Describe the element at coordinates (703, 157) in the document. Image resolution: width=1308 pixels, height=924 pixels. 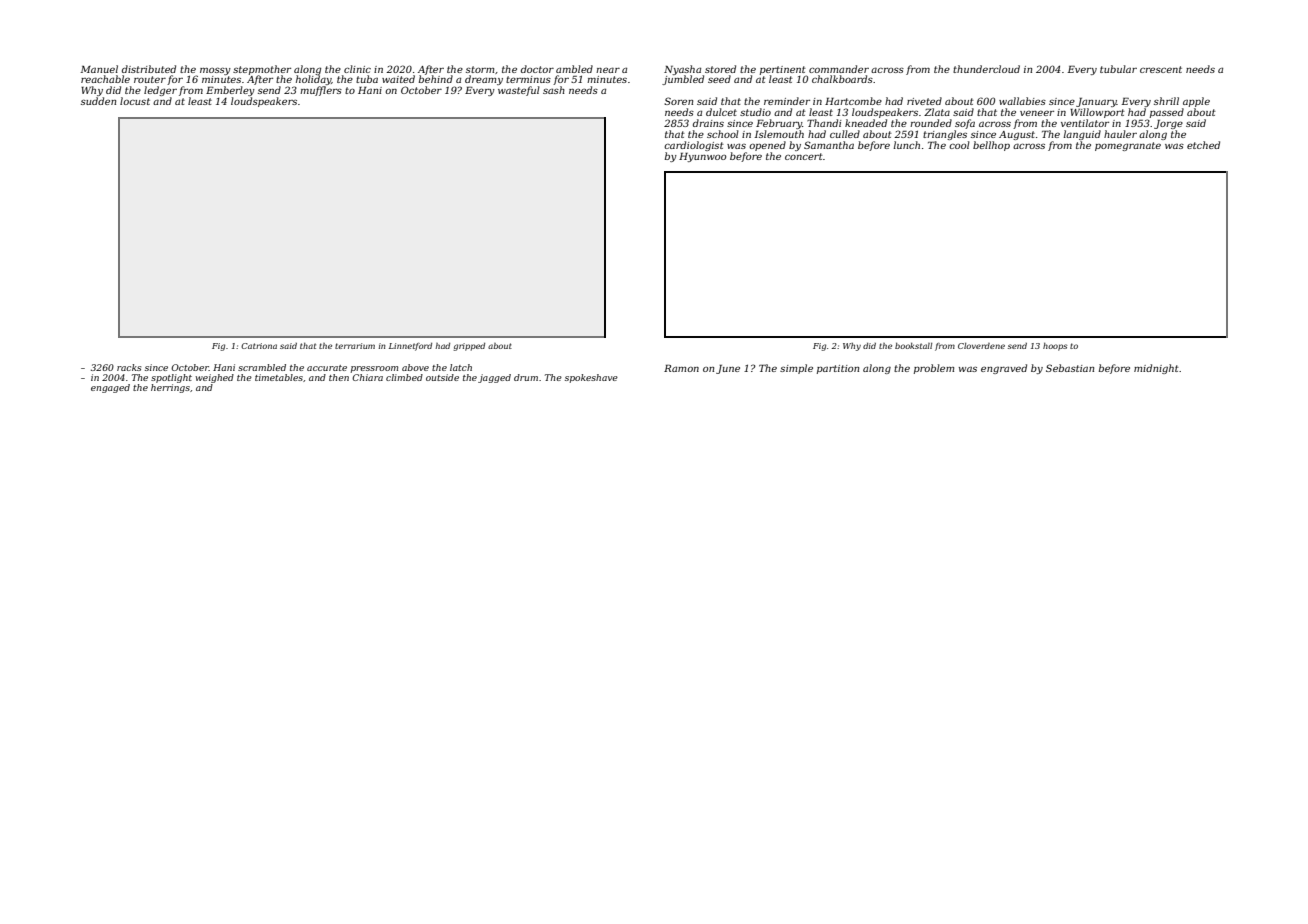
I see `Hyunwoo` at that location.
